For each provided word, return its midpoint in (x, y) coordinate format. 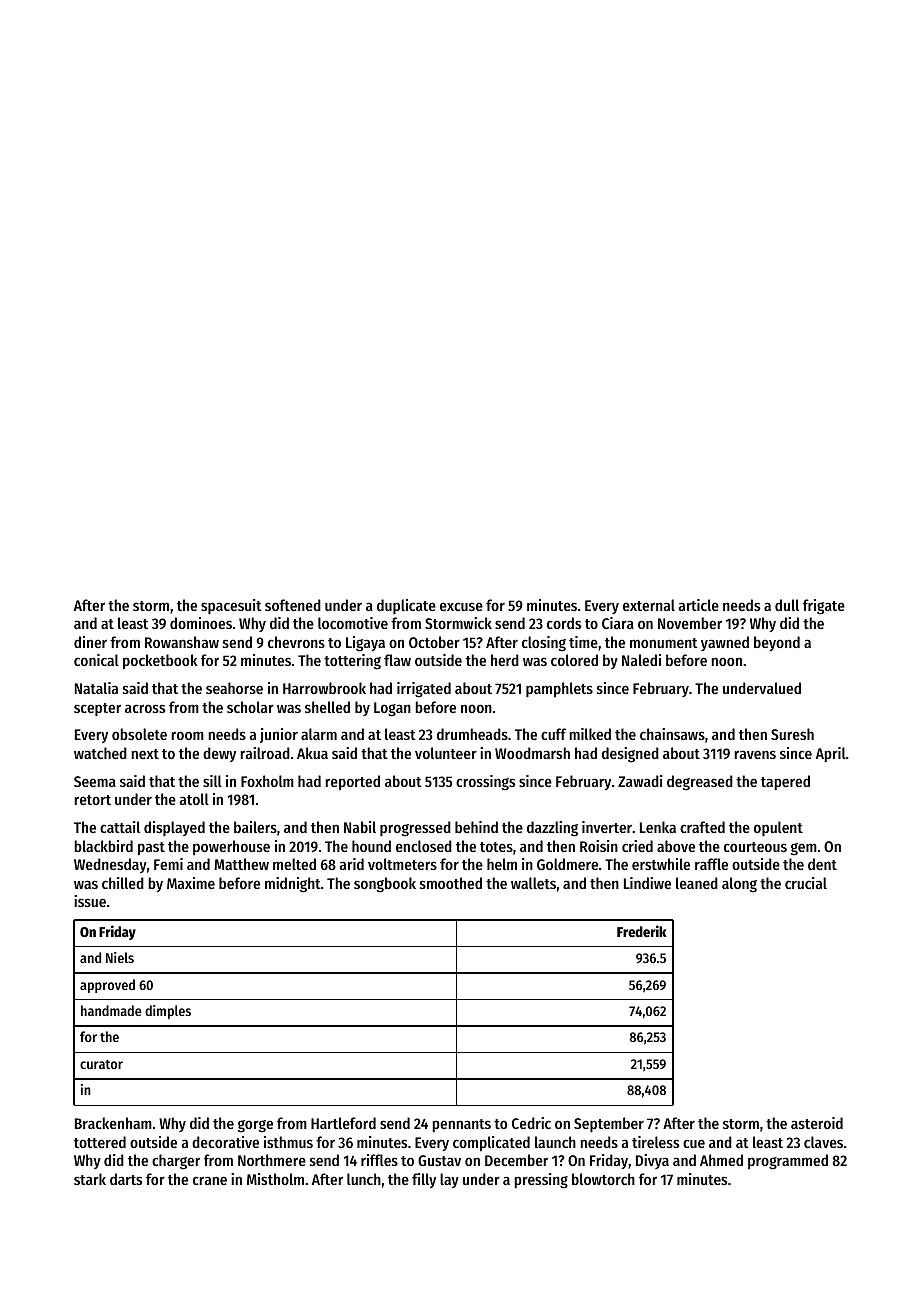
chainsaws (672, 734)
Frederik (641, 931)
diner (90, 642)
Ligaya (365, 644)
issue (90, 901)
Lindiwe (647, 883)
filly (424, 1180)
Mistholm (275, 1179)
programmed (788, 1162)
